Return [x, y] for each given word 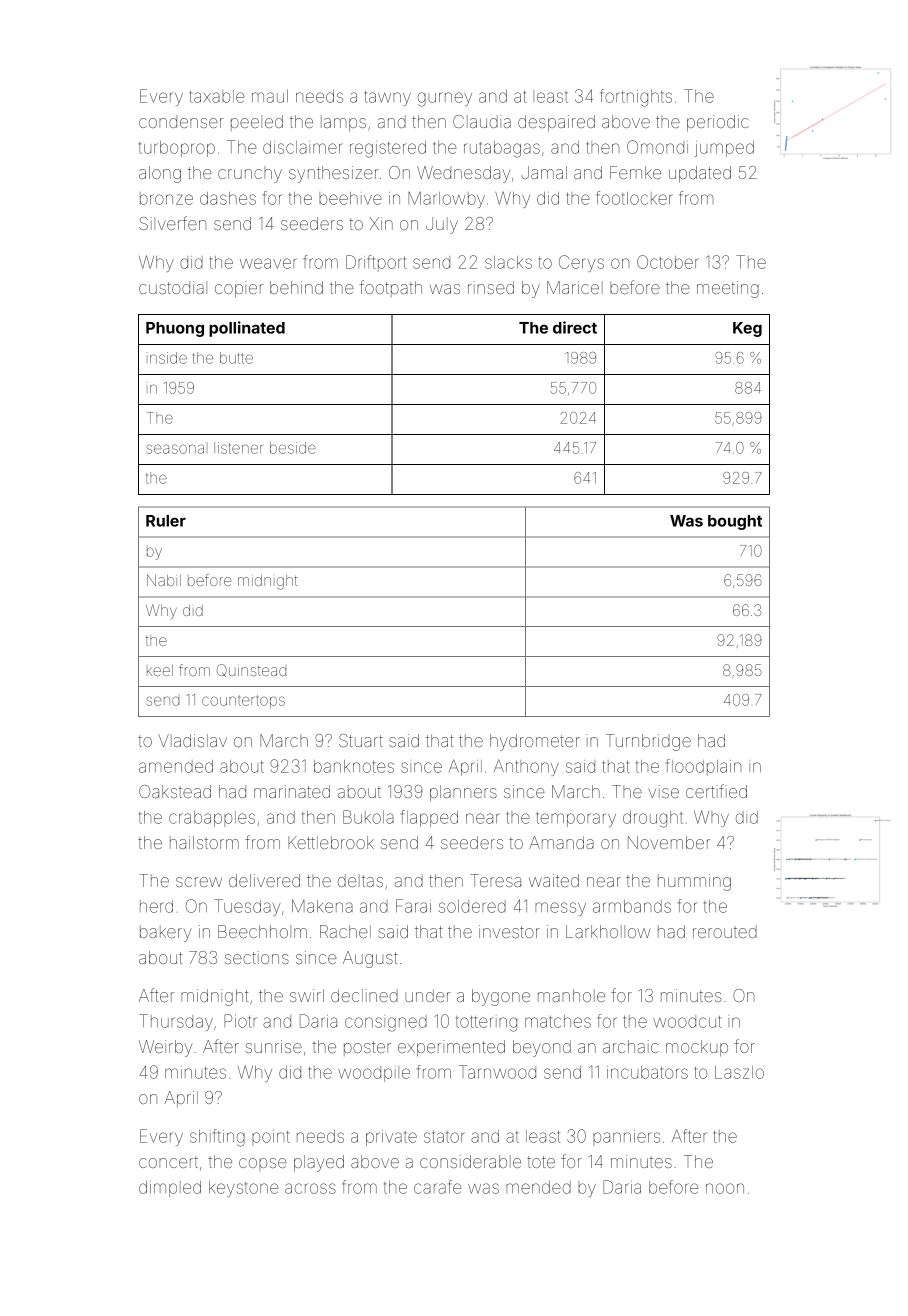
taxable [216, 96]
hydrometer [535, 742]
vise [663, 791]
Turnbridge [648, 742]
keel [160, 670]
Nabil [164, 580]
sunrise [274, 1046]
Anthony [526, 767]
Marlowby [446, 199]
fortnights [636, 98]
